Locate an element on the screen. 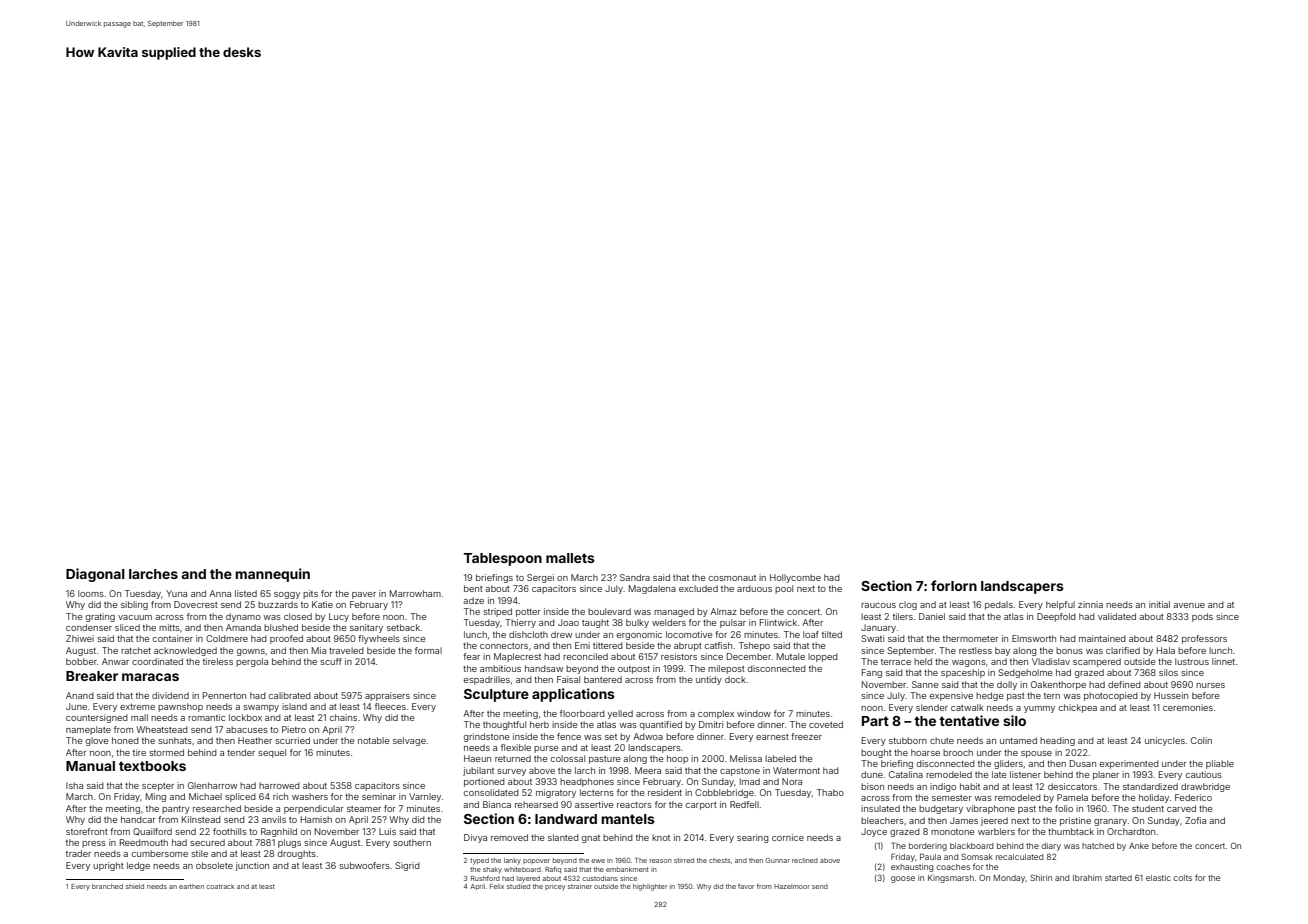  forlorn is located at coordinates (954, 585).
